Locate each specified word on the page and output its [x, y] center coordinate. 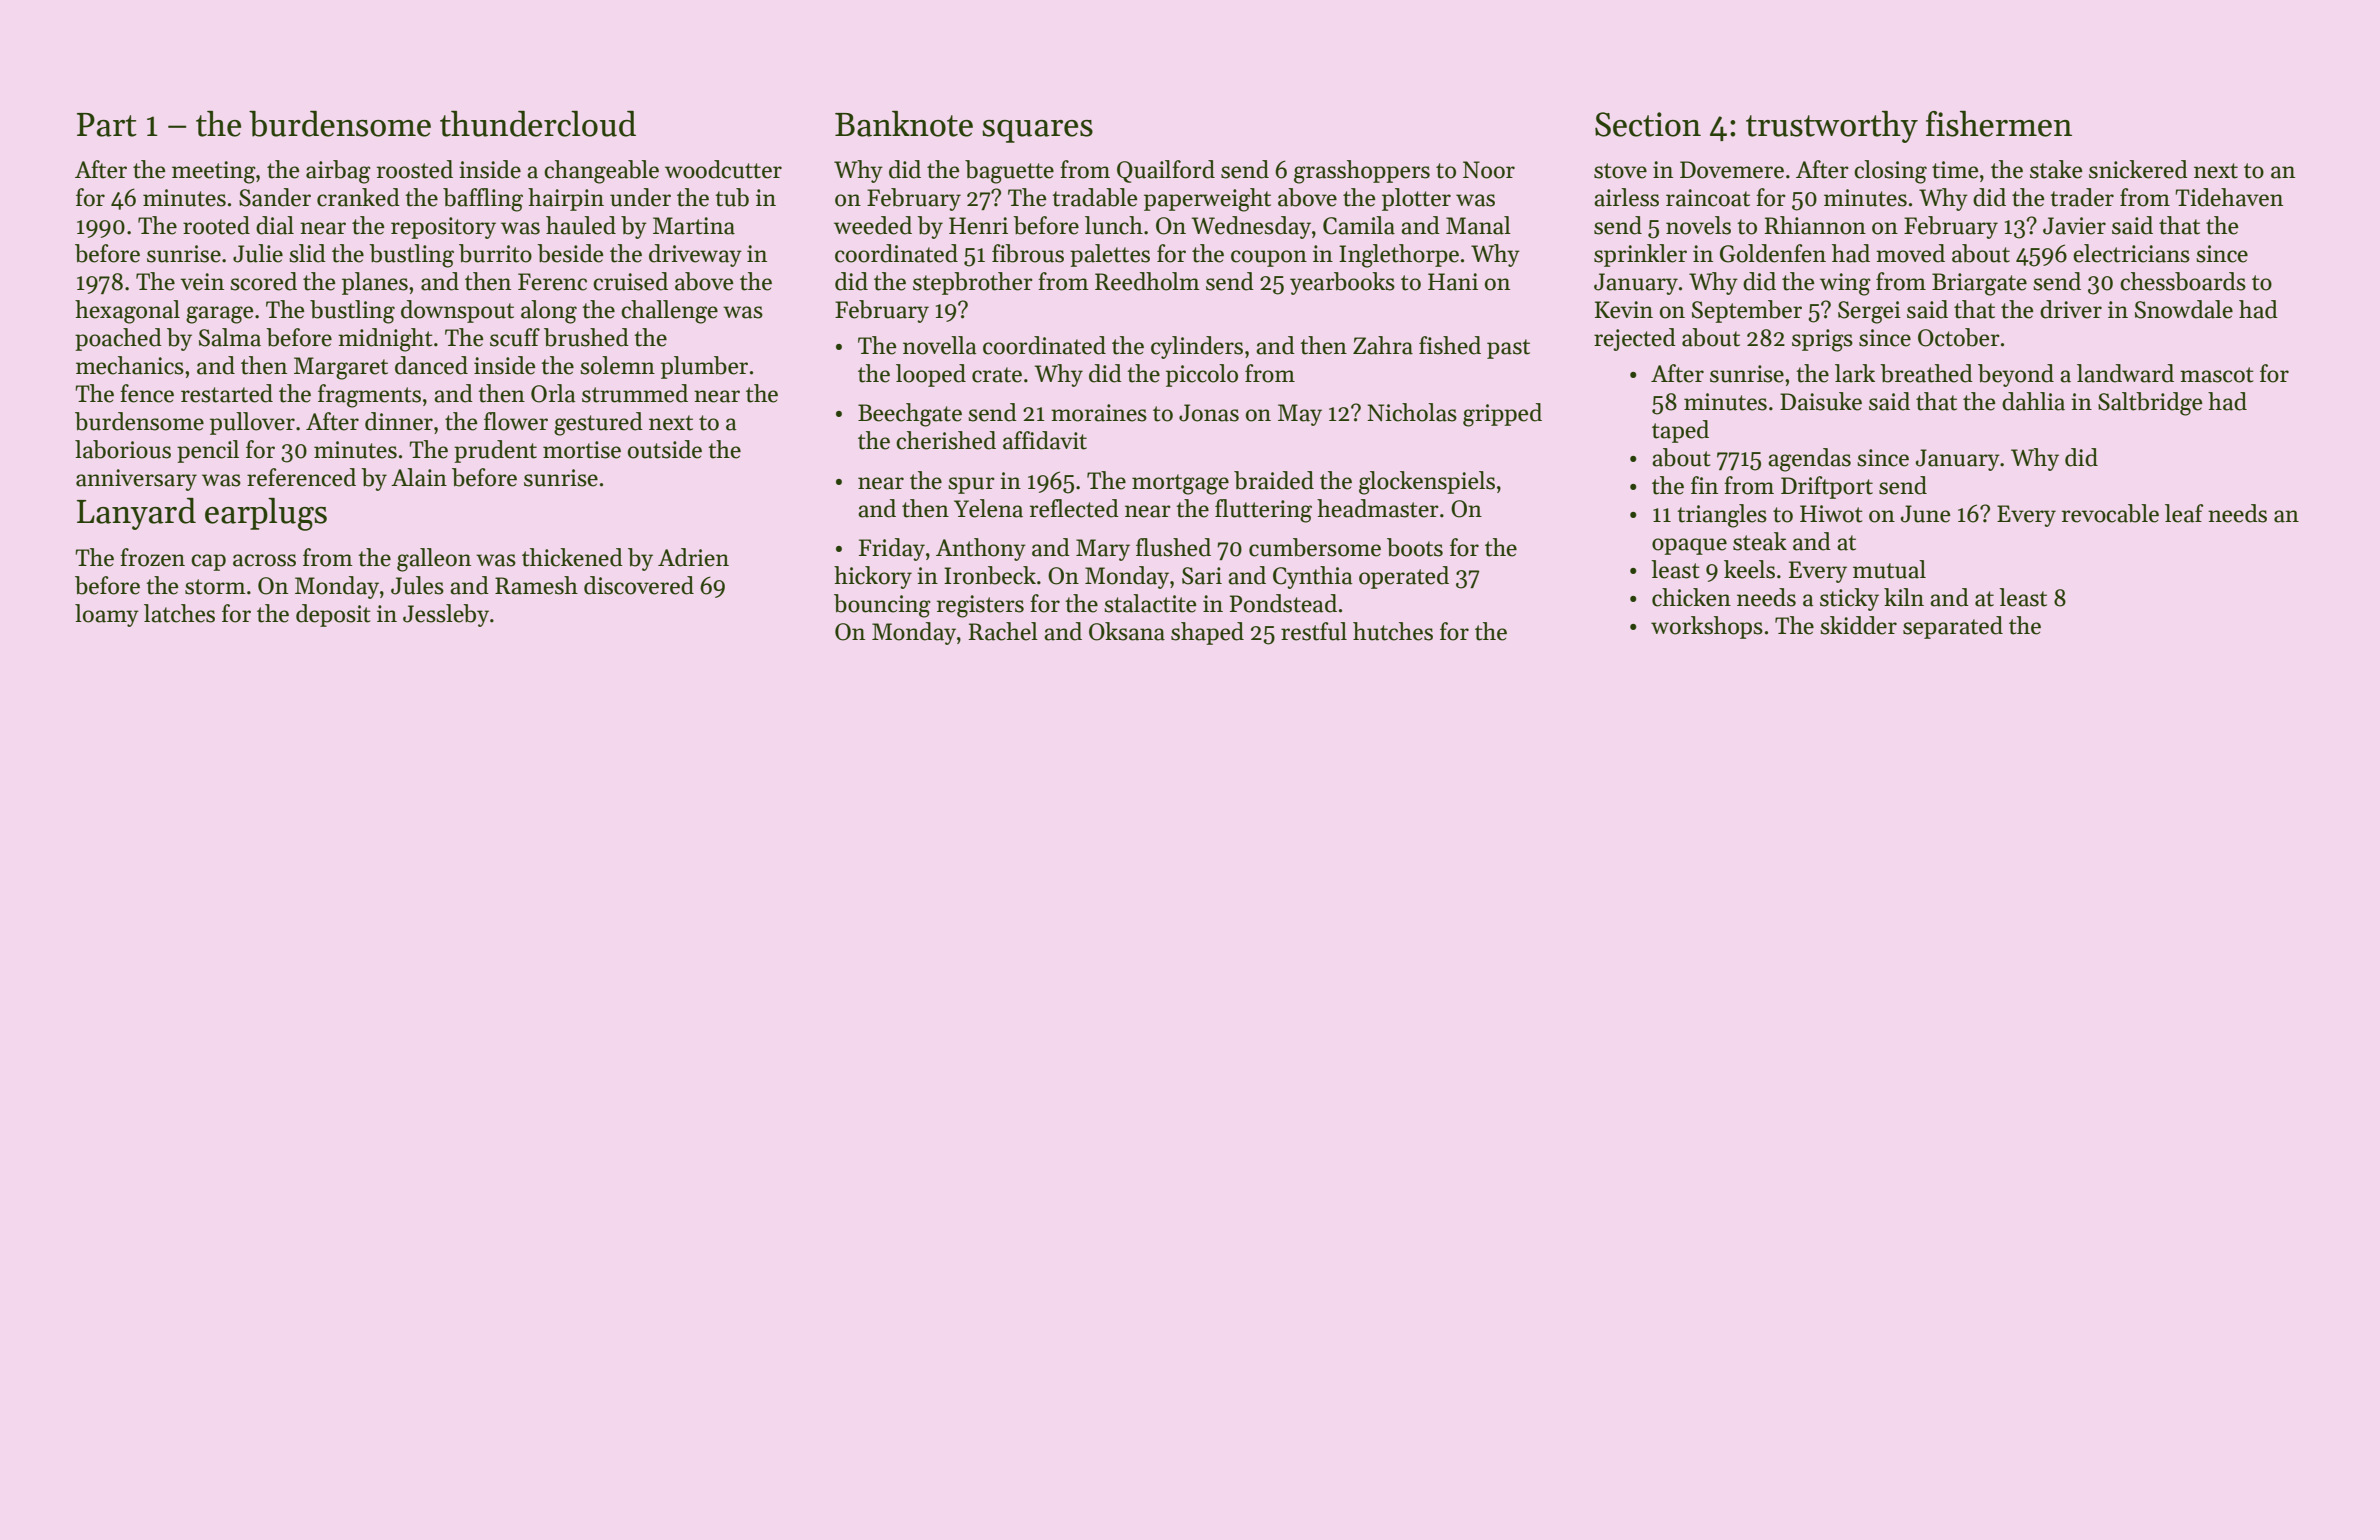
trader [2082, 197]
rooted [216, 225]
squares [1037, 131]
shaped [1207, 633]
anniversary [136, 480]
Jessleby [446, 615]
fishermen [1999, 124]
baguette [1009, 172]
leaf [2184, 513]
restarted [227, 393]
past [1508, 349]
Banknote [904, 124]
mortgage [1180, 484]
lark [1855, 373]
